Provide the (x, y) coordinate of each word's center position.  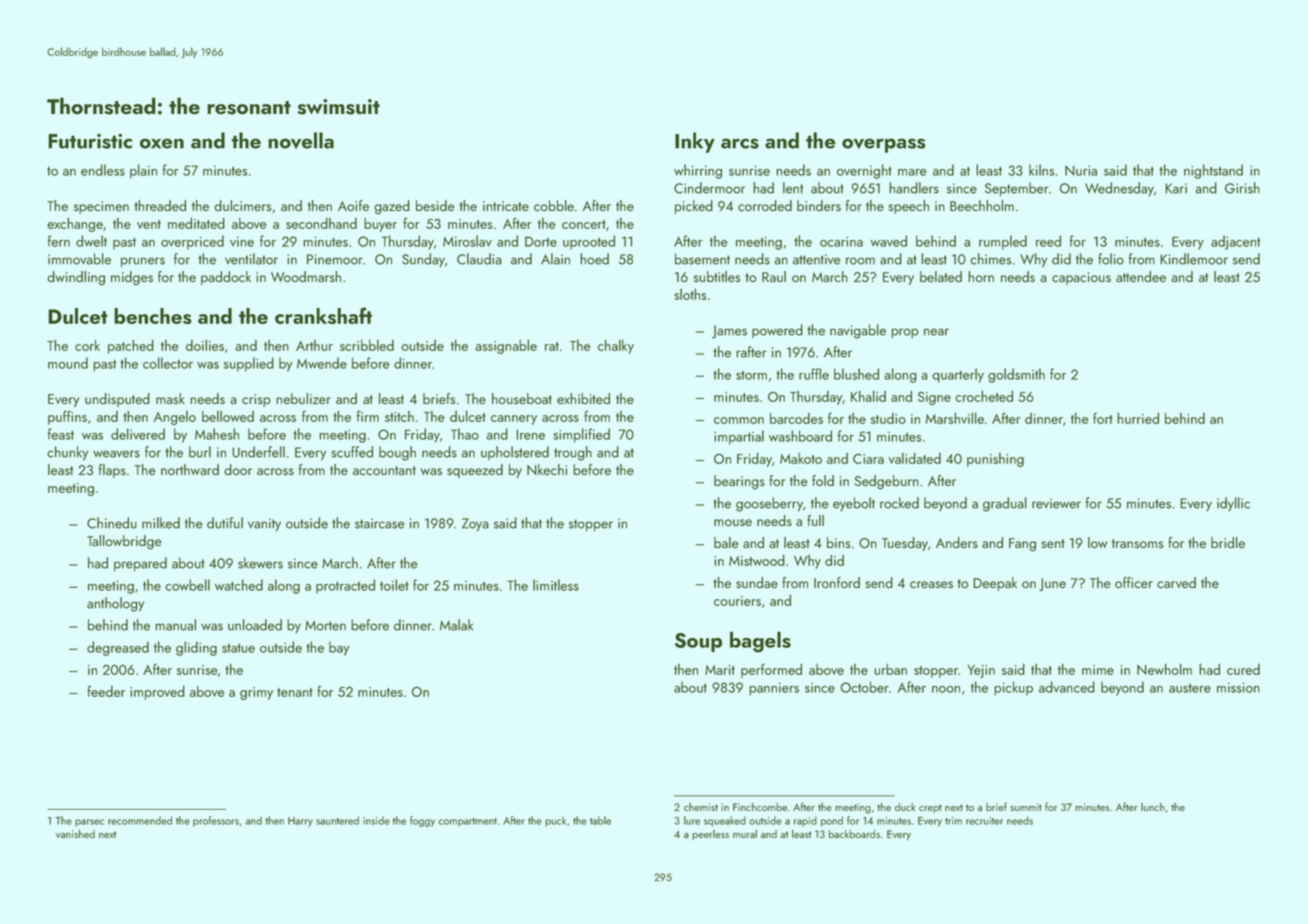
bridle (1228, 542)
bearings (739, 482)
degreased (118, 648)
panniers (774, 689)
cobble (554, 205)
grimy (256, 693)
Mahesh (217, 434)
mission (1238, 688)
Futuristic (90, 141)
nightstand (1213, 171)
